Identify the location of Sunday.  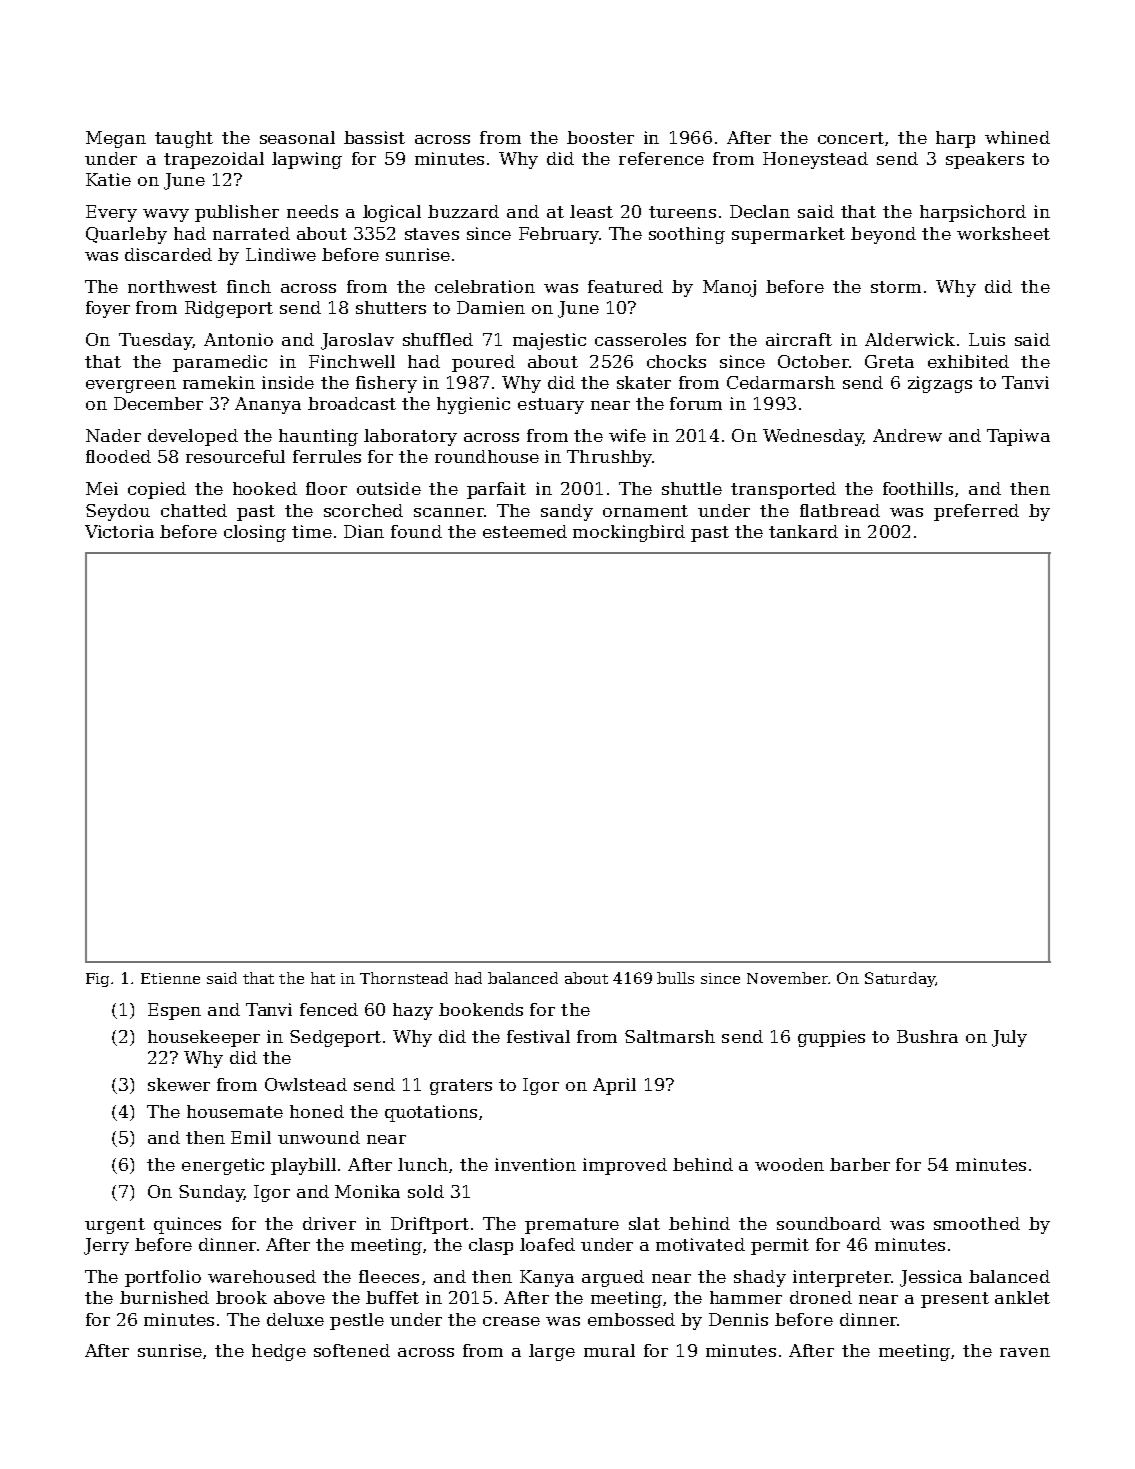
(211, 1193).
